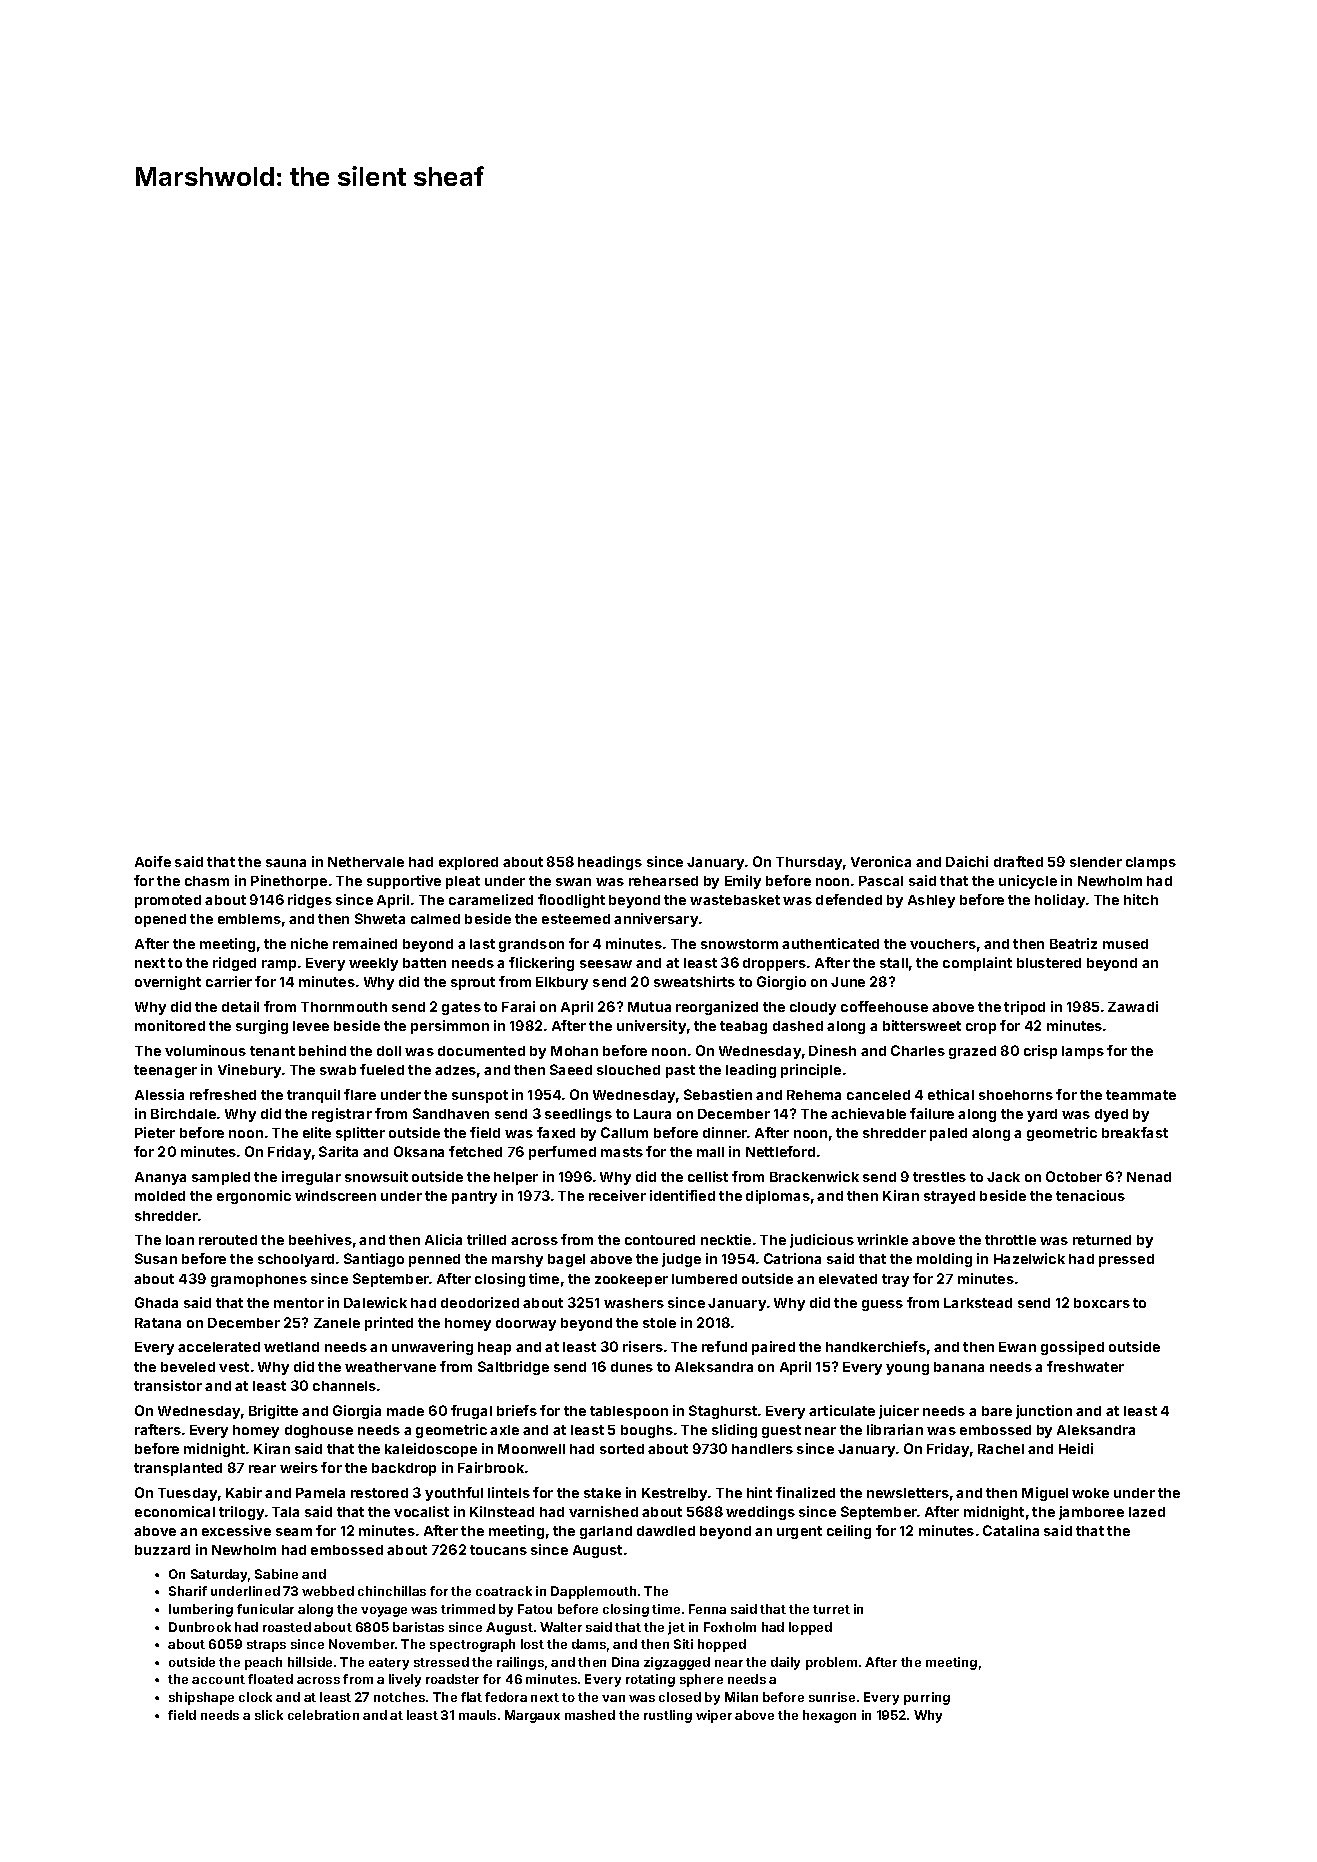 The height and width of the screenshot is (1862, 1317). I want to click on grandson, so click(531, 945).
